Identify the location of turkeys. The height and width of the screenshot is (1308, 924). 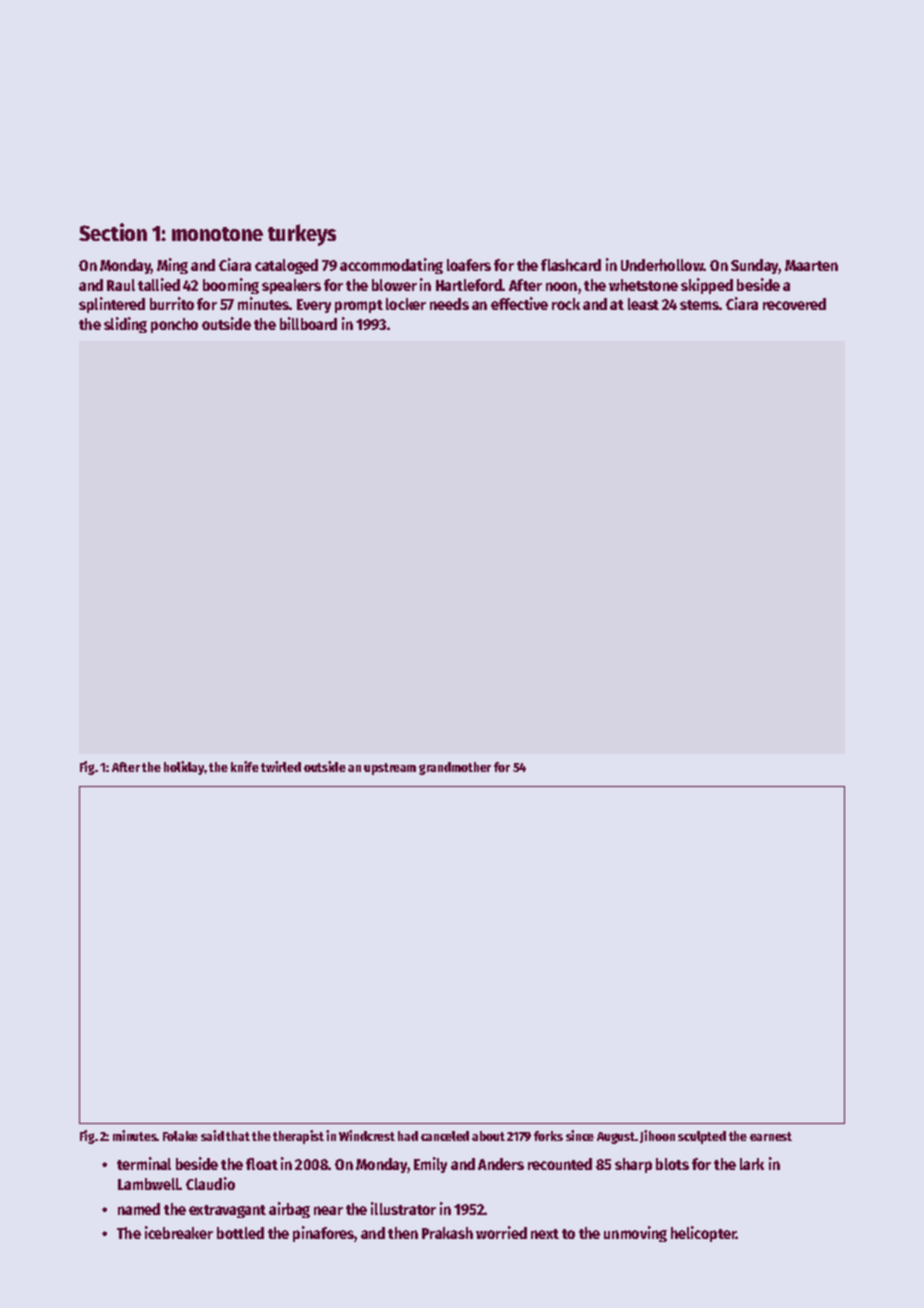
(302, 235).
